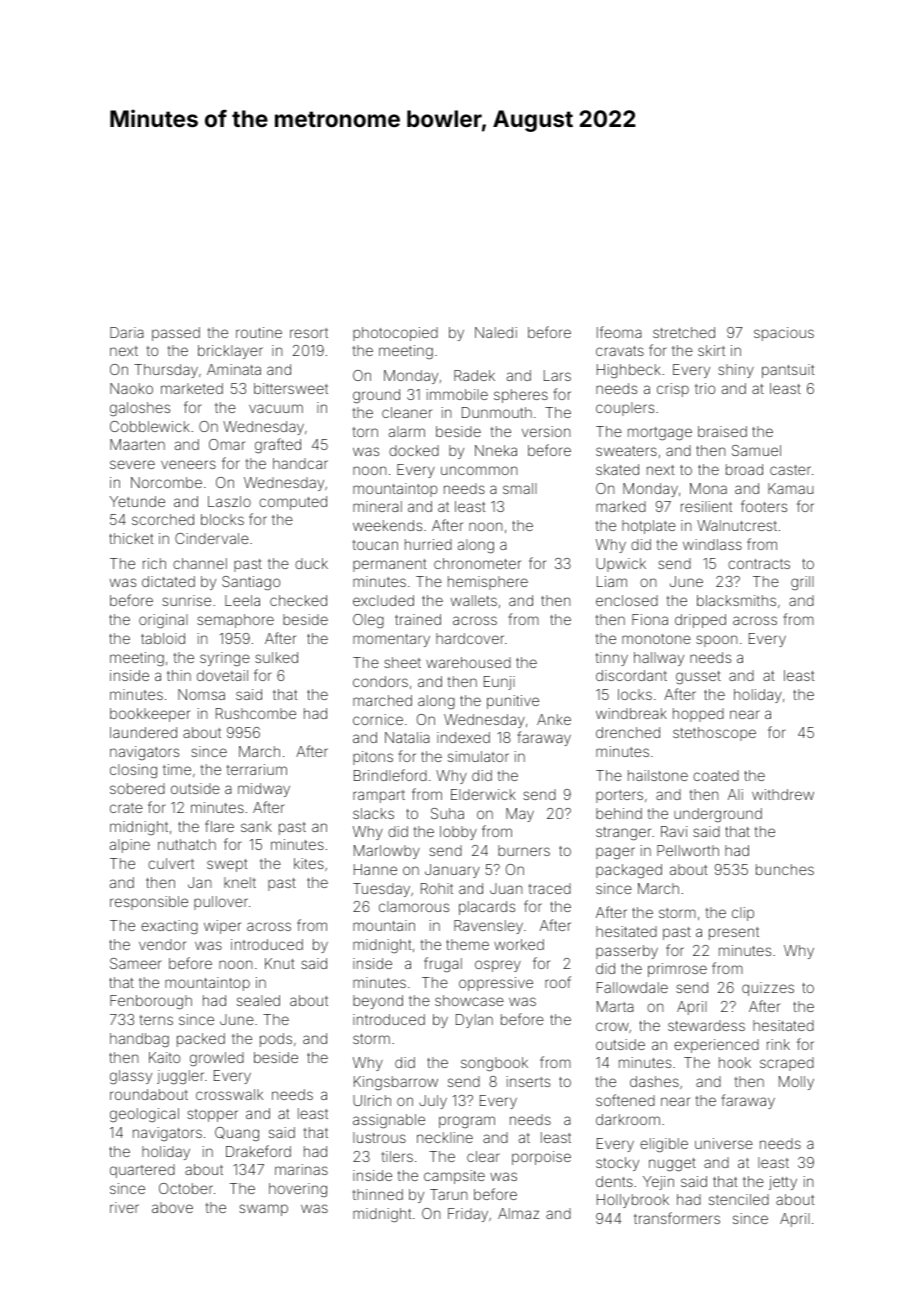  I want to click on quartered, so click(142, 1171).
